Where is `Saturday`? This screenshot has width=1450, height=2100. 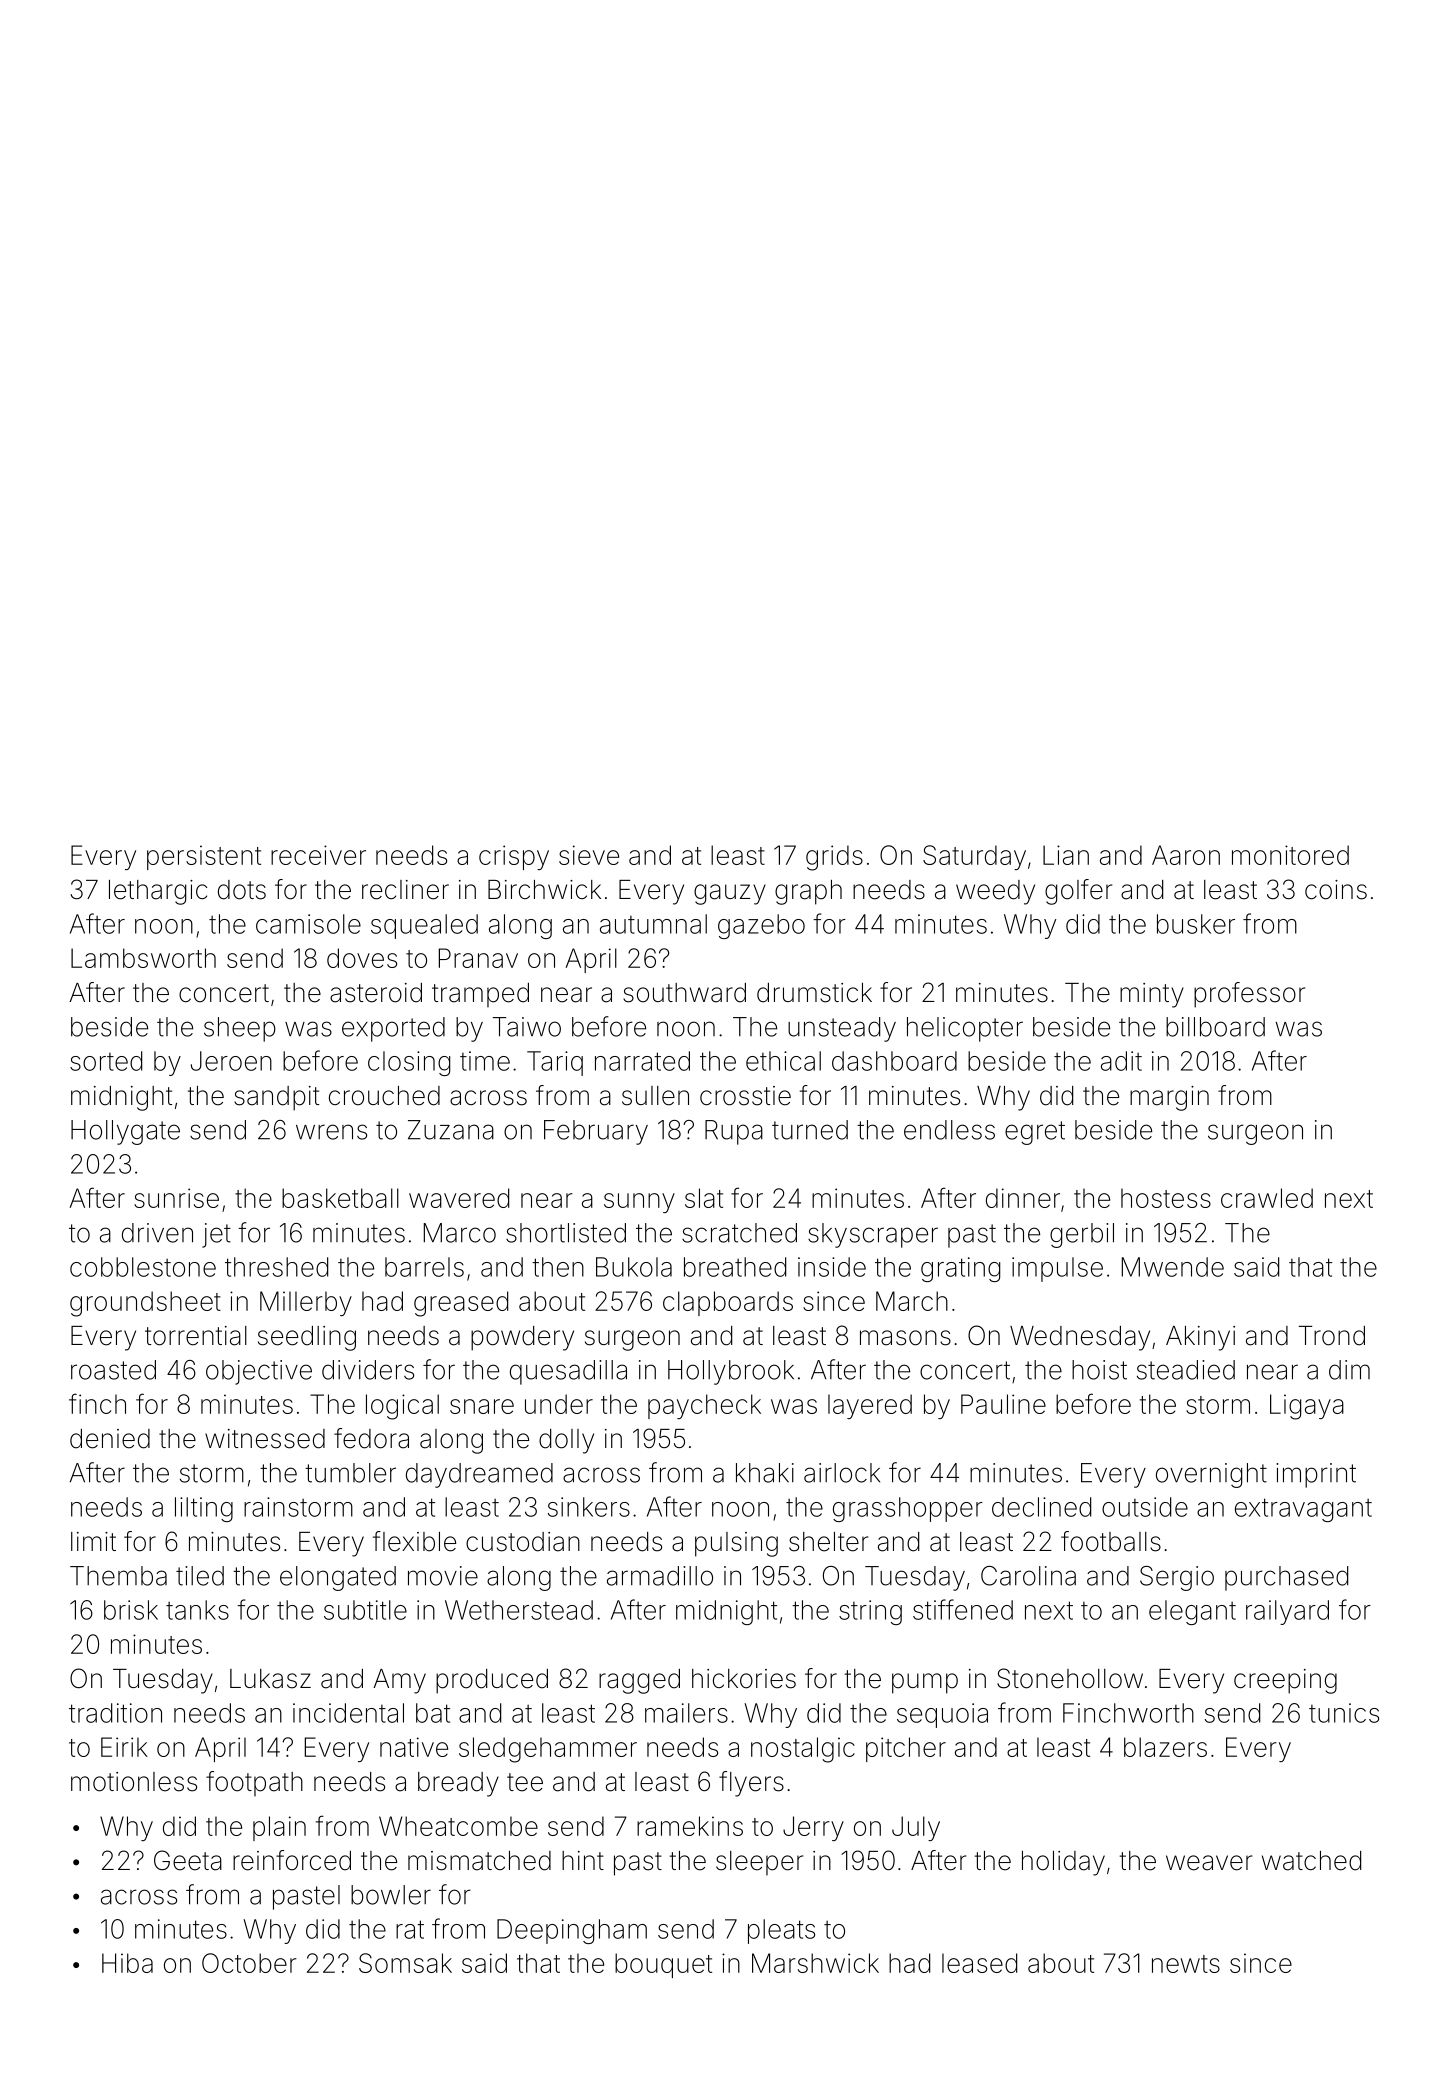 Saturday is located at coordinates (974, 857).
